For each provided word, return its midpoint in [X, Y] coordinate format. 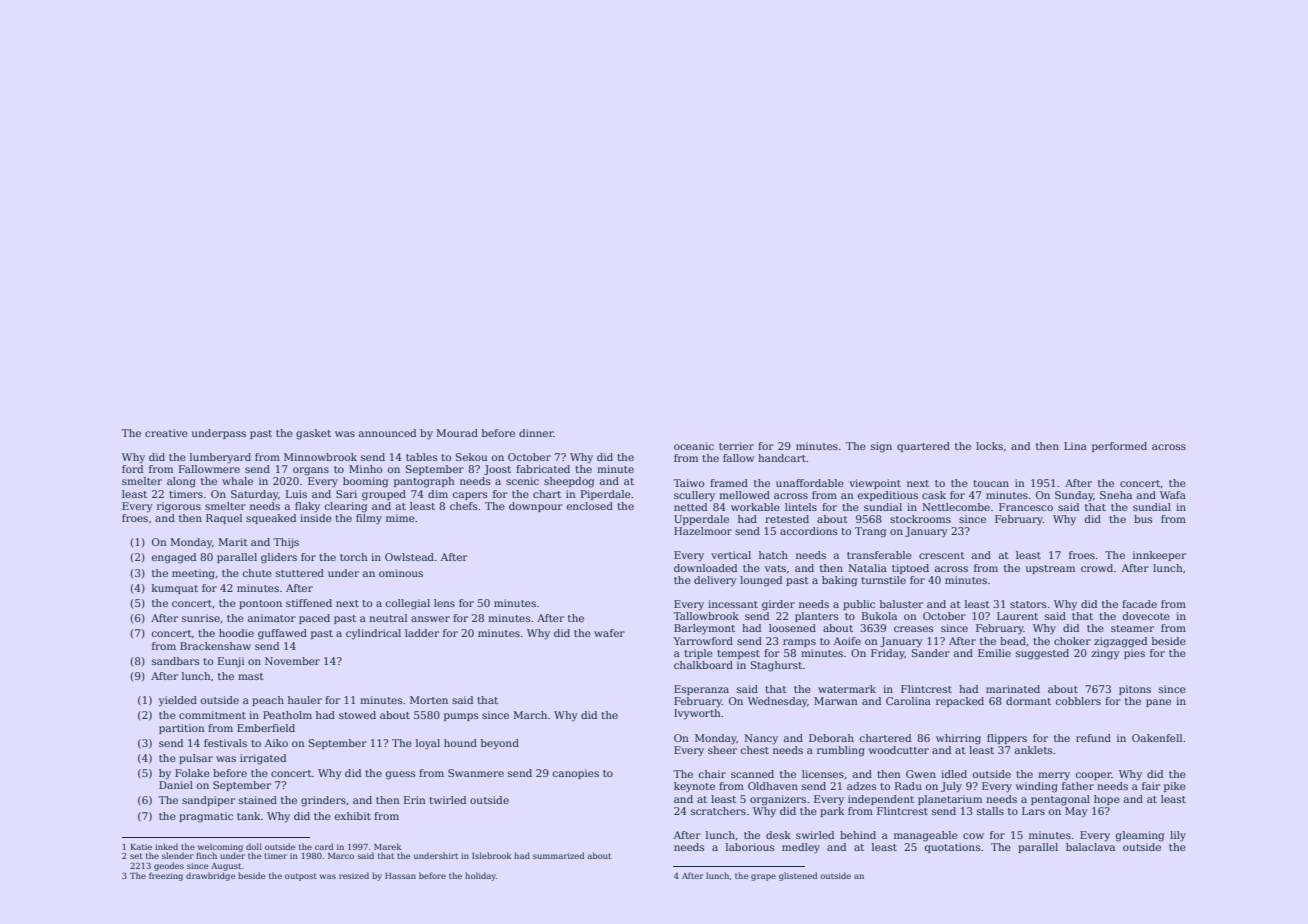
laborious [750, 847]
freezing [166, 876]
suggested [1042, 654]
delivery [715, 581]
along [181, 482]
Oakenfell [1157, 738]
